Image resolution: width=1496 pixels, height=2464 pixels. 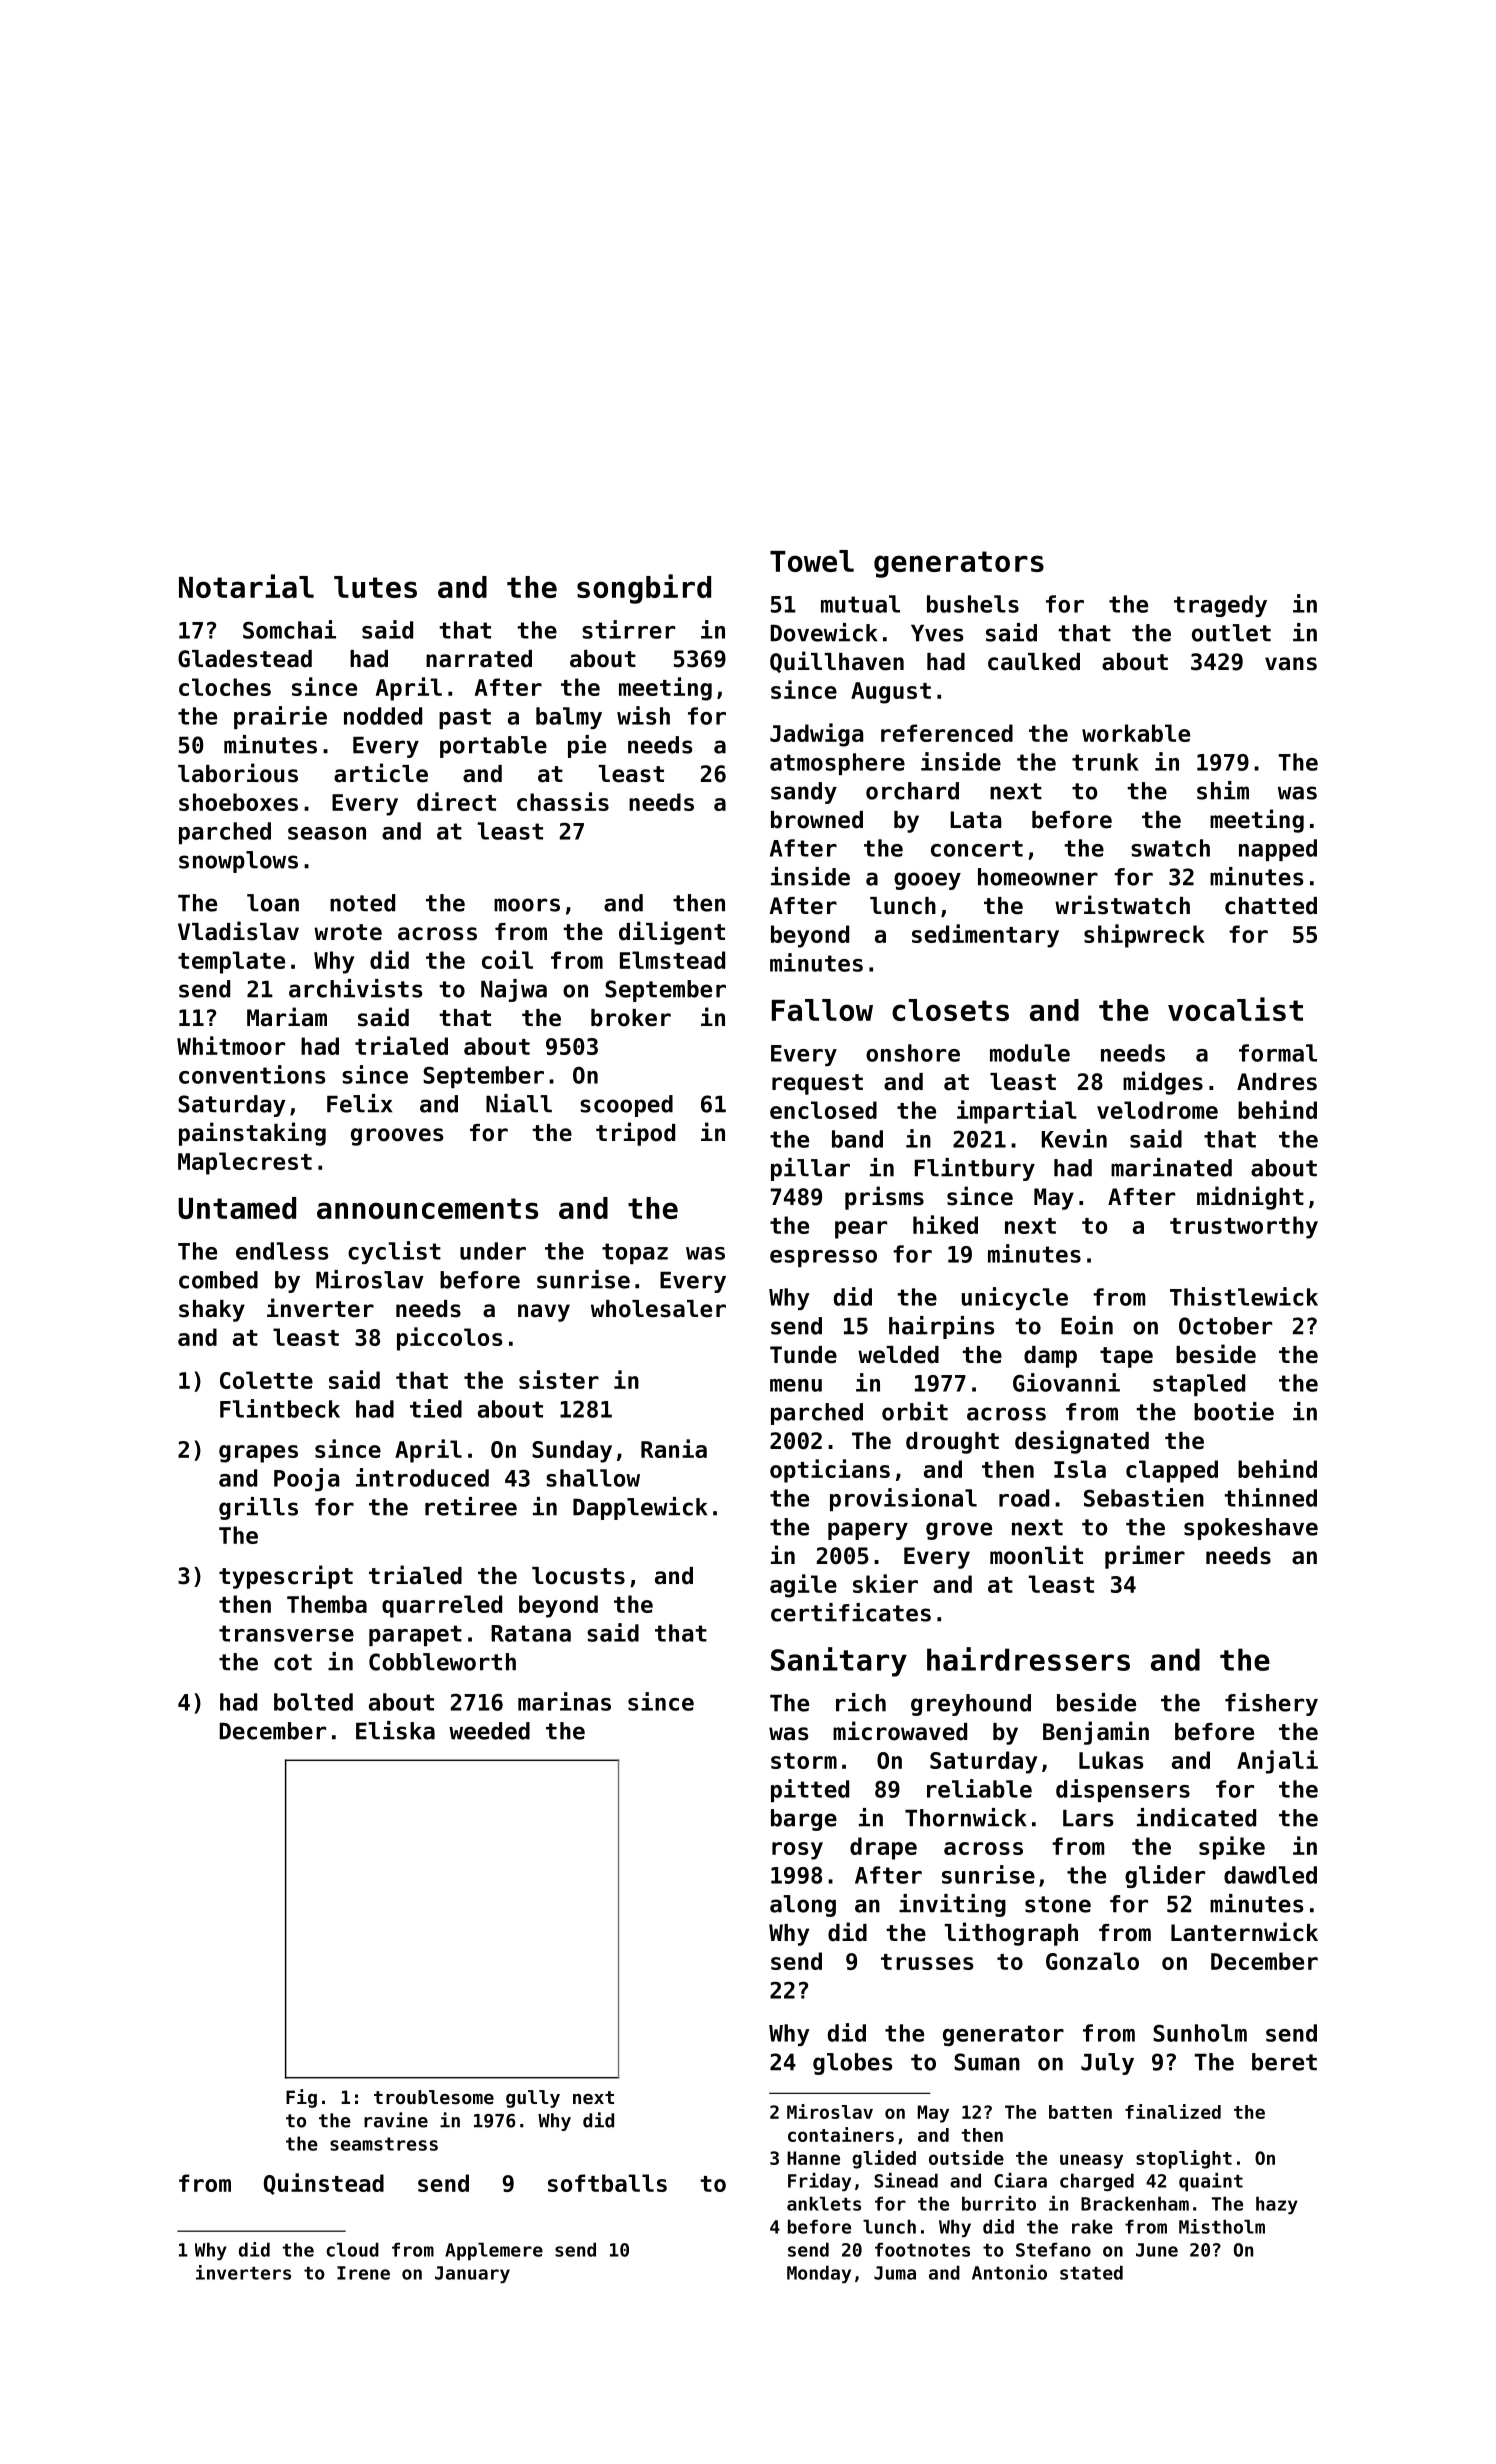 I want to click on introduced, so click(x=422, y=1477).
